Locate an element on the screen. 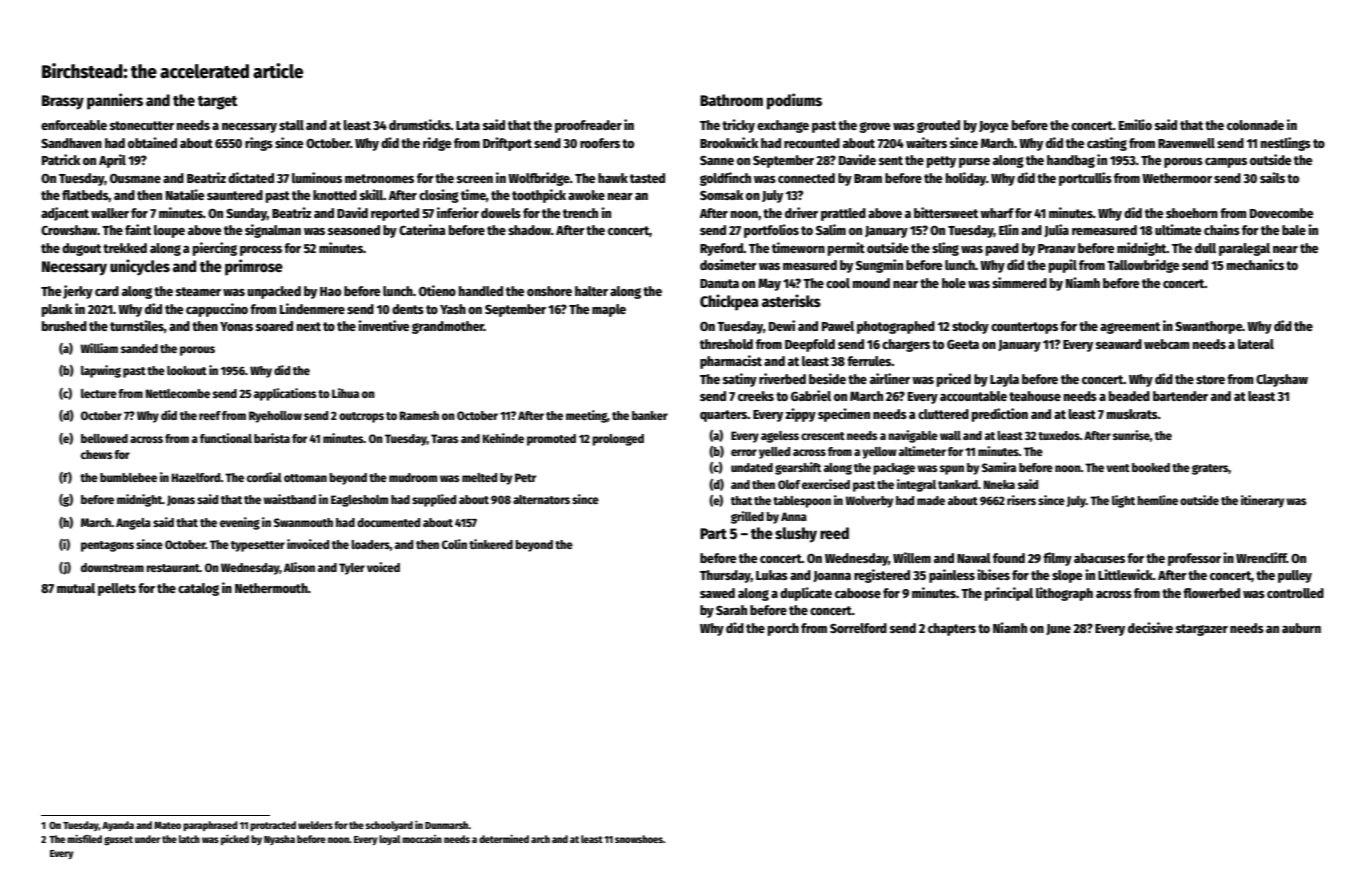 Image resolution: width=1372 pixels, height=887 pixels. mutual is located at coordinates (76, 588).
